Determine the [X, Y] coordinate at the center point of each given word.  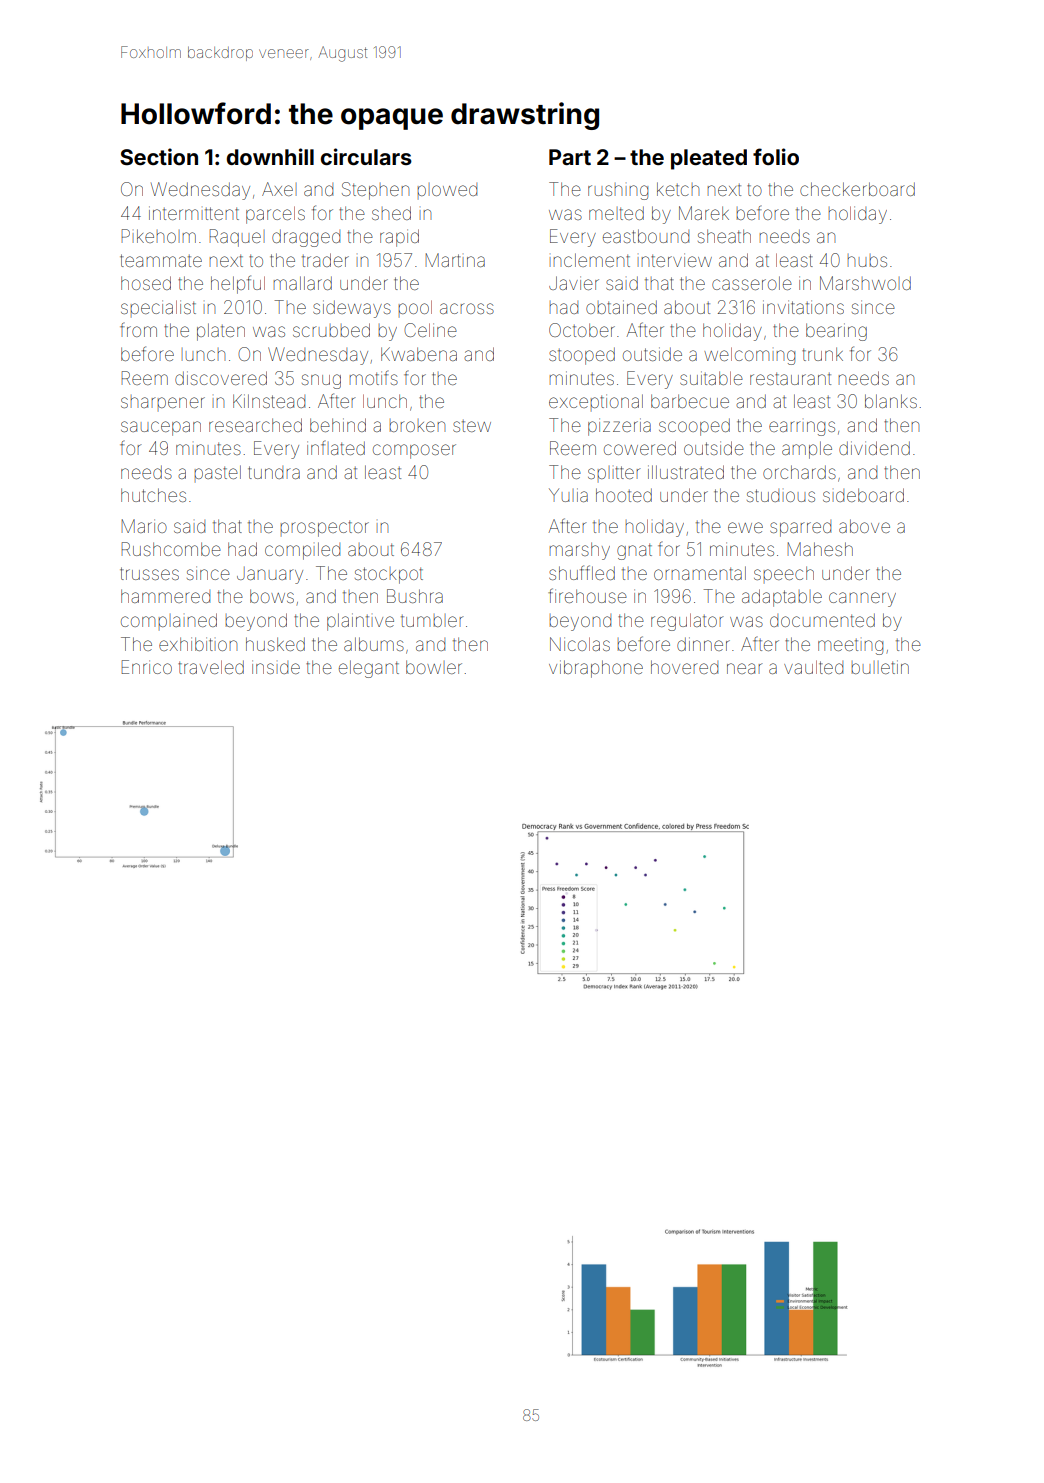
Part [570, 157]
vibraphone [596, 669]
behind [338, 425]
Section [159, 156]
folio [776, 156]
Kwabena [419, 354]
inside [276, 667]
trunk [822, 354]
